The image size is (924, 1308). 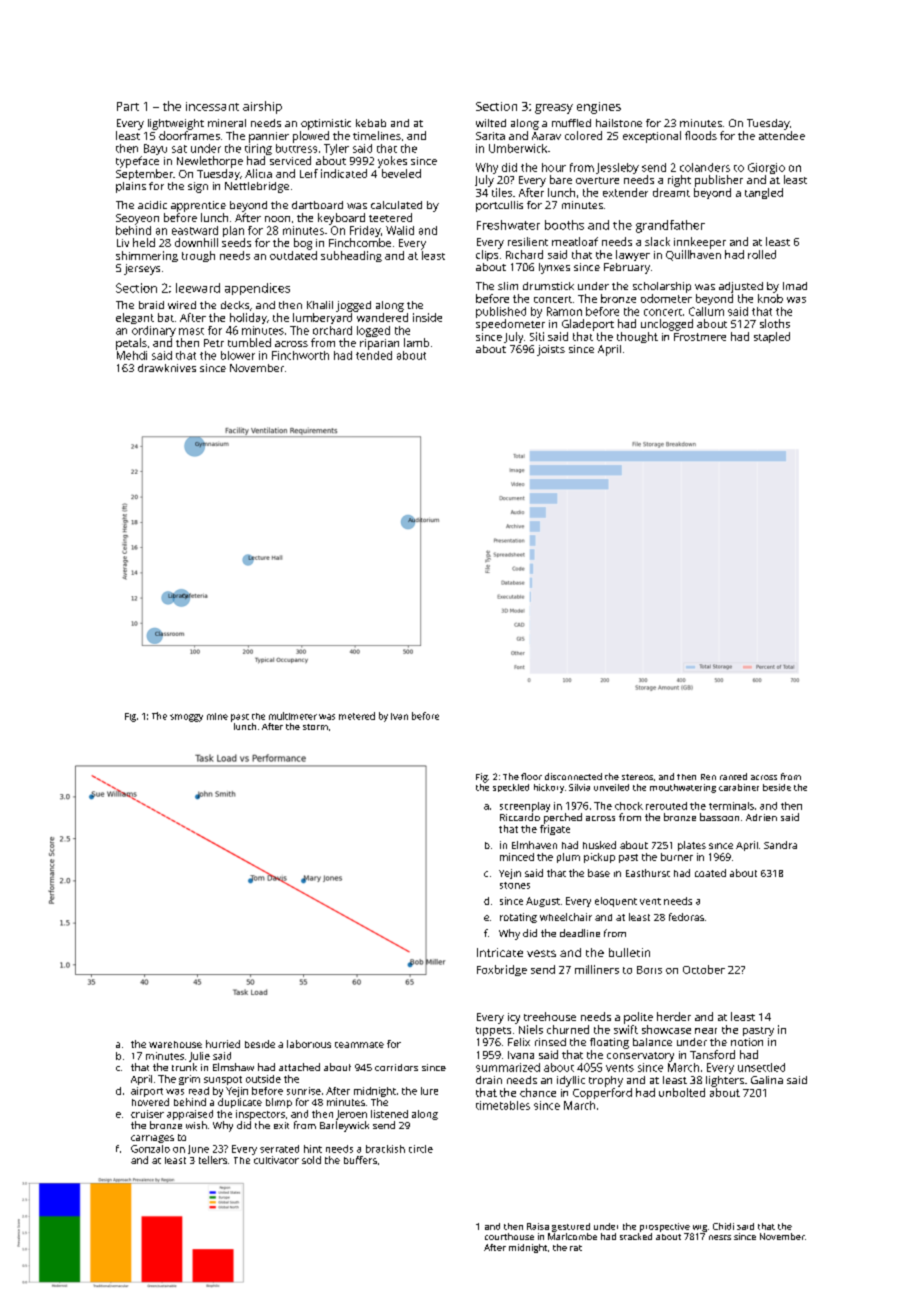 What do you see at coordinates (293, 716) in the screenshot?
I see `multimeter` at bounding box center [293, 716].
